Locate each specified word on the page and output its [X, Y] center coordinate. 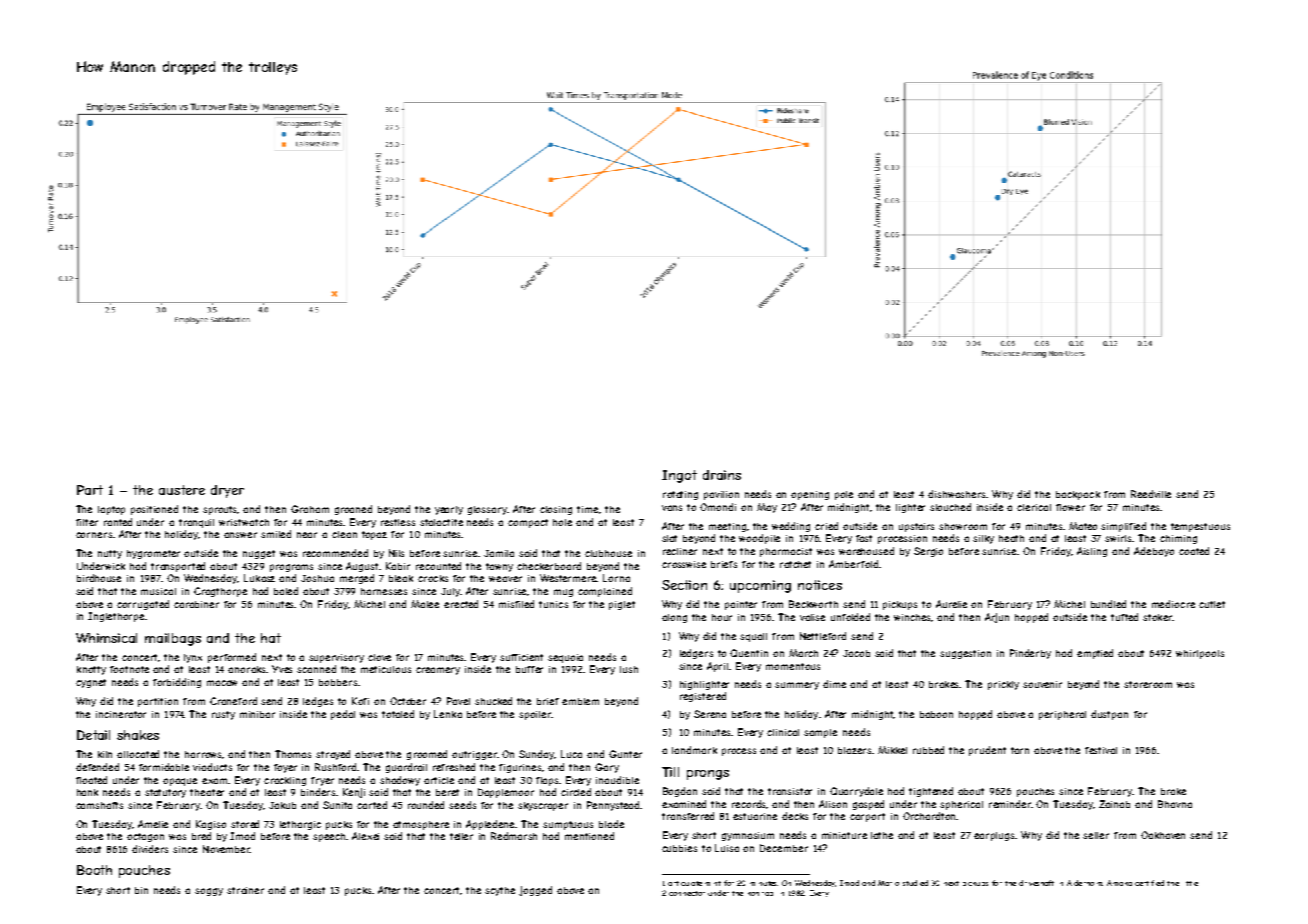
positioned [154, 510]
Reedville [1151, 494]
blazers [854, 750]
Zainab [1114, 804]
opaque [180, 782]
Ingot [679, 476]
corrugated [143, 605]
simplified [1123, 527]
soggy [209, 892]
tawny [499, 567]
